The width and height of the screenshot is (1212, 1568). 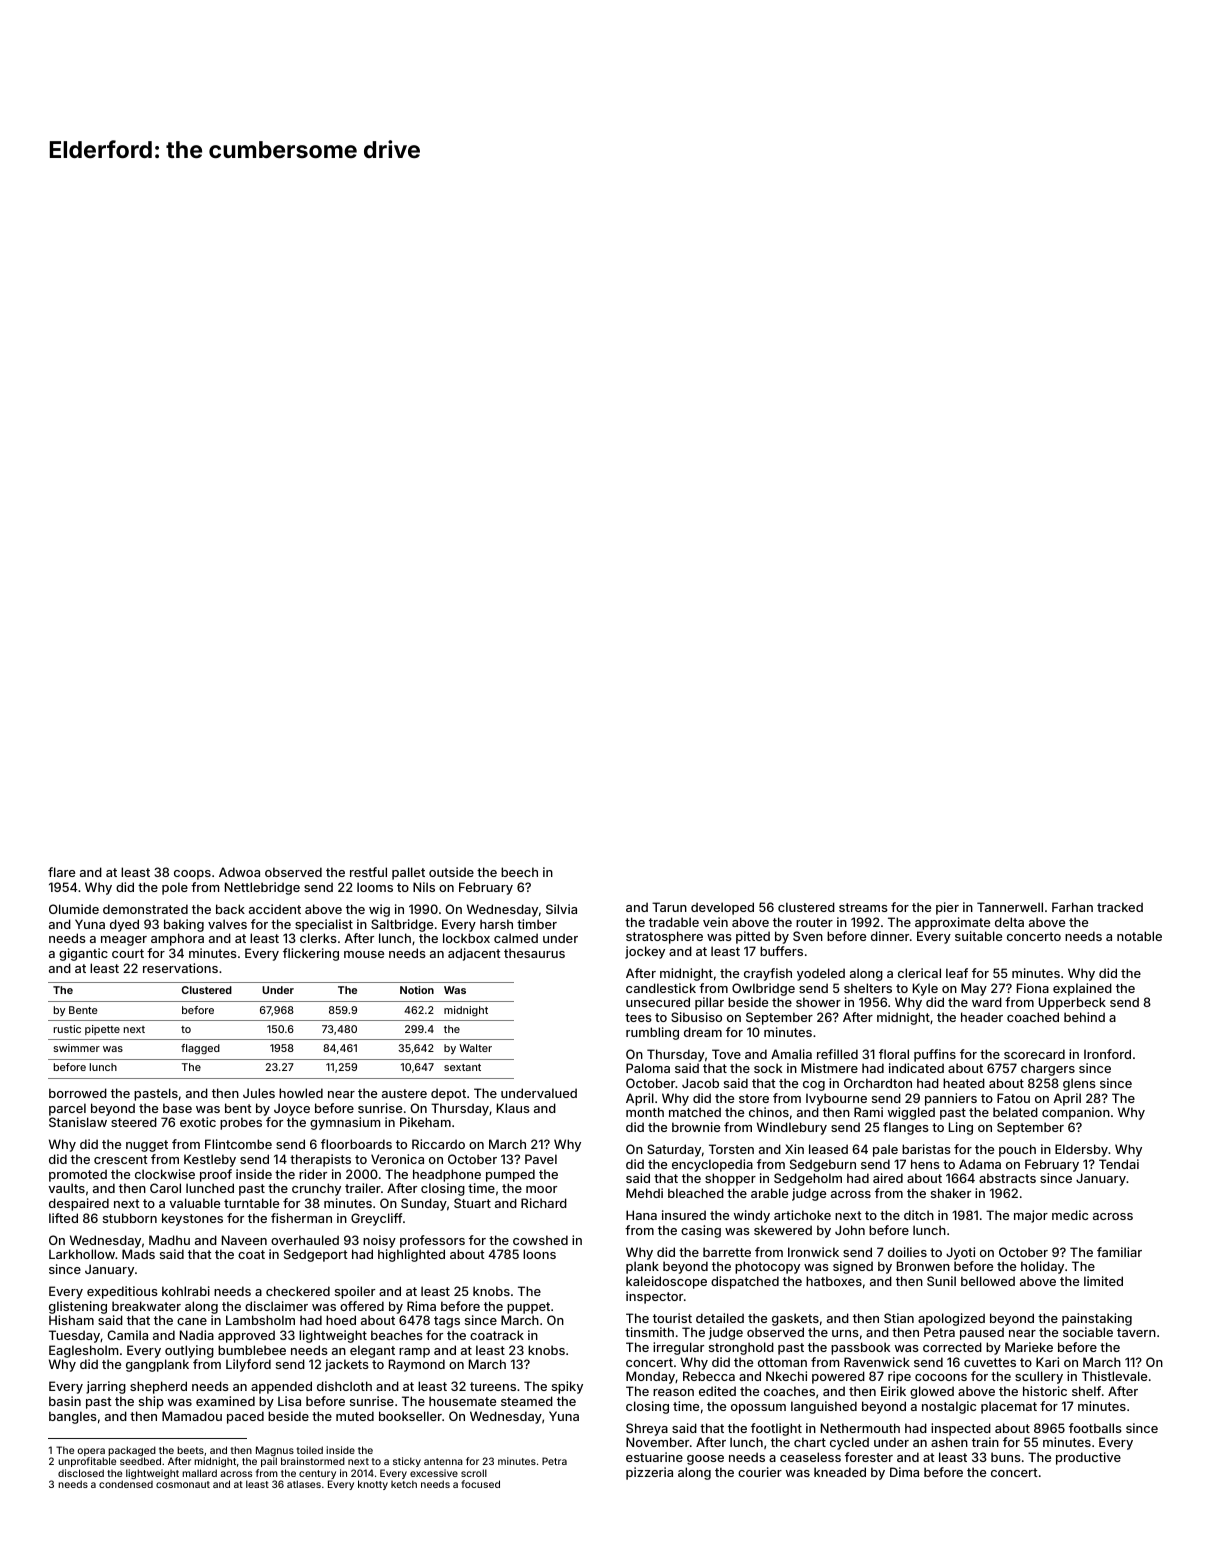 I want to click on valuable, so click(x=194, y=1203).
